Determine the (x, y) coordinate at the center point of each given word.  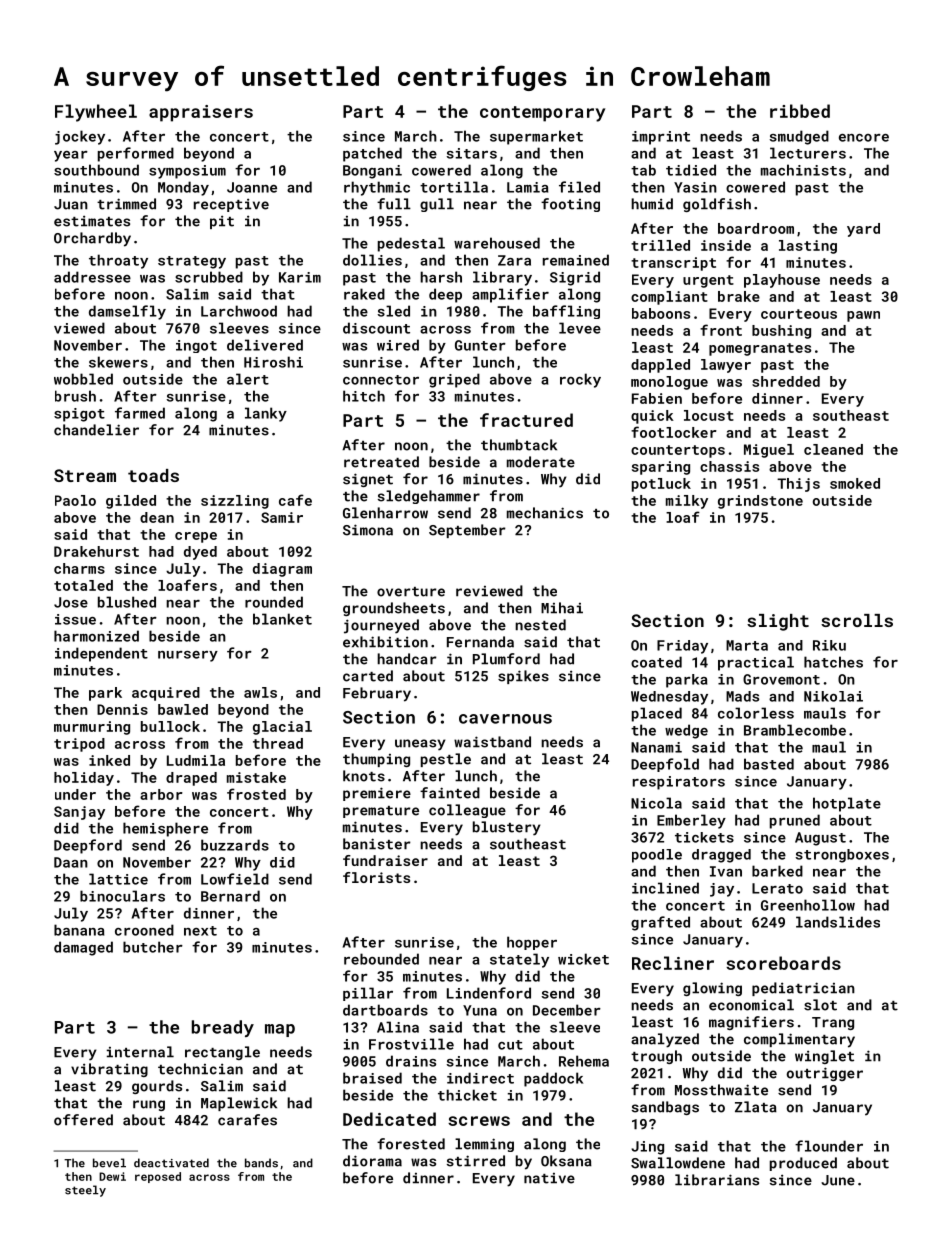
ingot (196, 346)
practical (756, 663)
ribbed (800, 111)
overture (411, 592)
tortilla (454, 187)
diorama (372, 1161)
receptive (231, 205)
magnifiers (751, 1023)
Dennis (122, 709)
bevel (109, 1163)
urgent (708, 281)
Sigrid (575, 278)
